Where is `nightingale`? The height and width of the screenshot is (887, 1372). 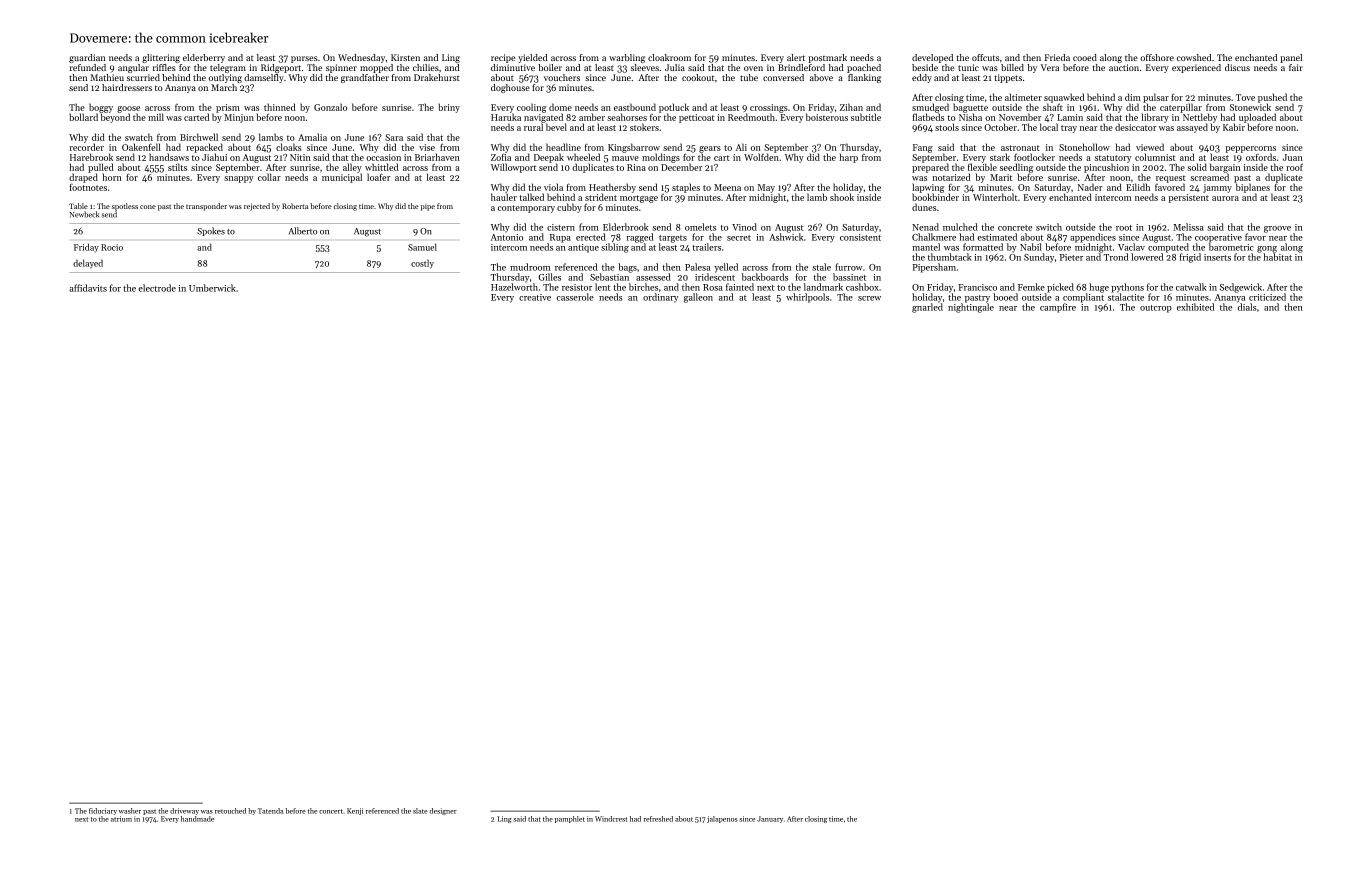 nightingale is located at coordinates (971, 308).
